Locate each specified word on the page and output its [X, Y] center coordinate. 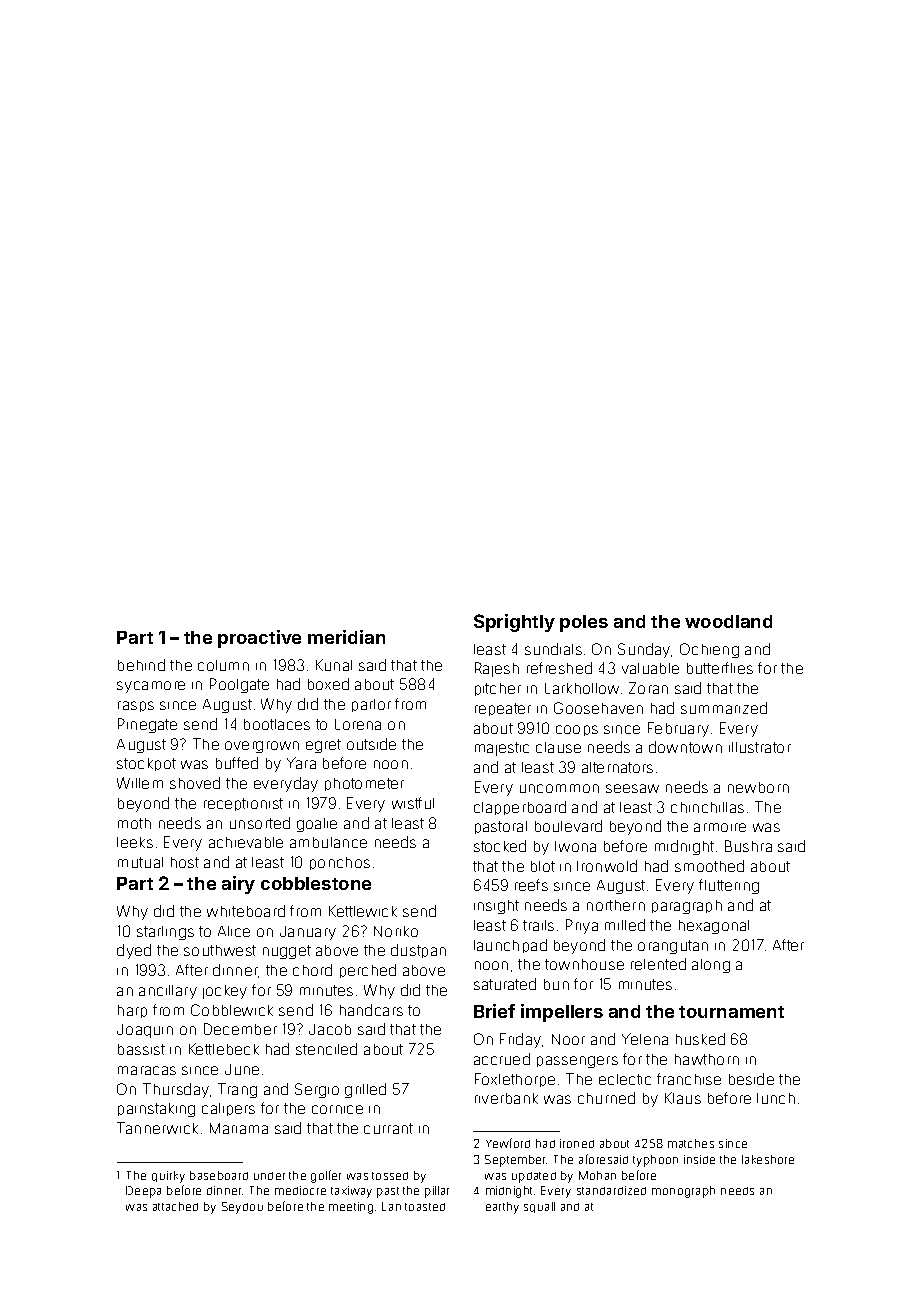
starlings [165, 933]
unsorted [260, 823]
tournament [731, 1012]
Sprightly [514, 623]
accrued [502, 1059]
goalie [317, 825]
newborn [758, 787]
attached [175, 1206]
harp [132, 1011]
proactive [259, 639]
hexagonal [714, 927]
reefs [531, 885]
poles [584, 623]
